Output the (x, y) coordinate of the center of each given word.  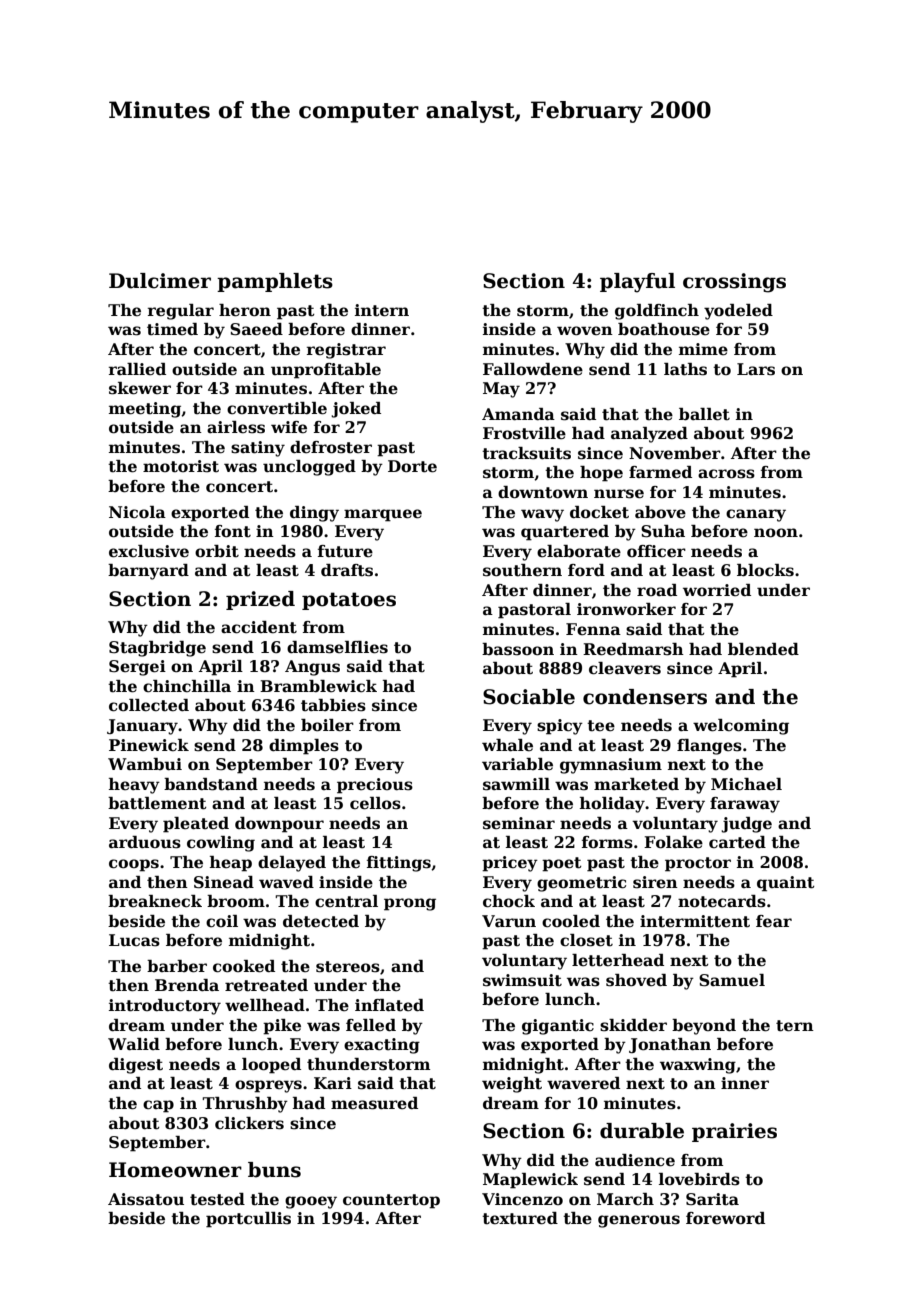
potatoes (349, 601)
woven (585, 331)
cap (158, 1106)
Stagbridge (157, 649)
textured (520, 1218)
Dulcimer (160, 281)
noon (776, 533)
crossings (734, 283)
